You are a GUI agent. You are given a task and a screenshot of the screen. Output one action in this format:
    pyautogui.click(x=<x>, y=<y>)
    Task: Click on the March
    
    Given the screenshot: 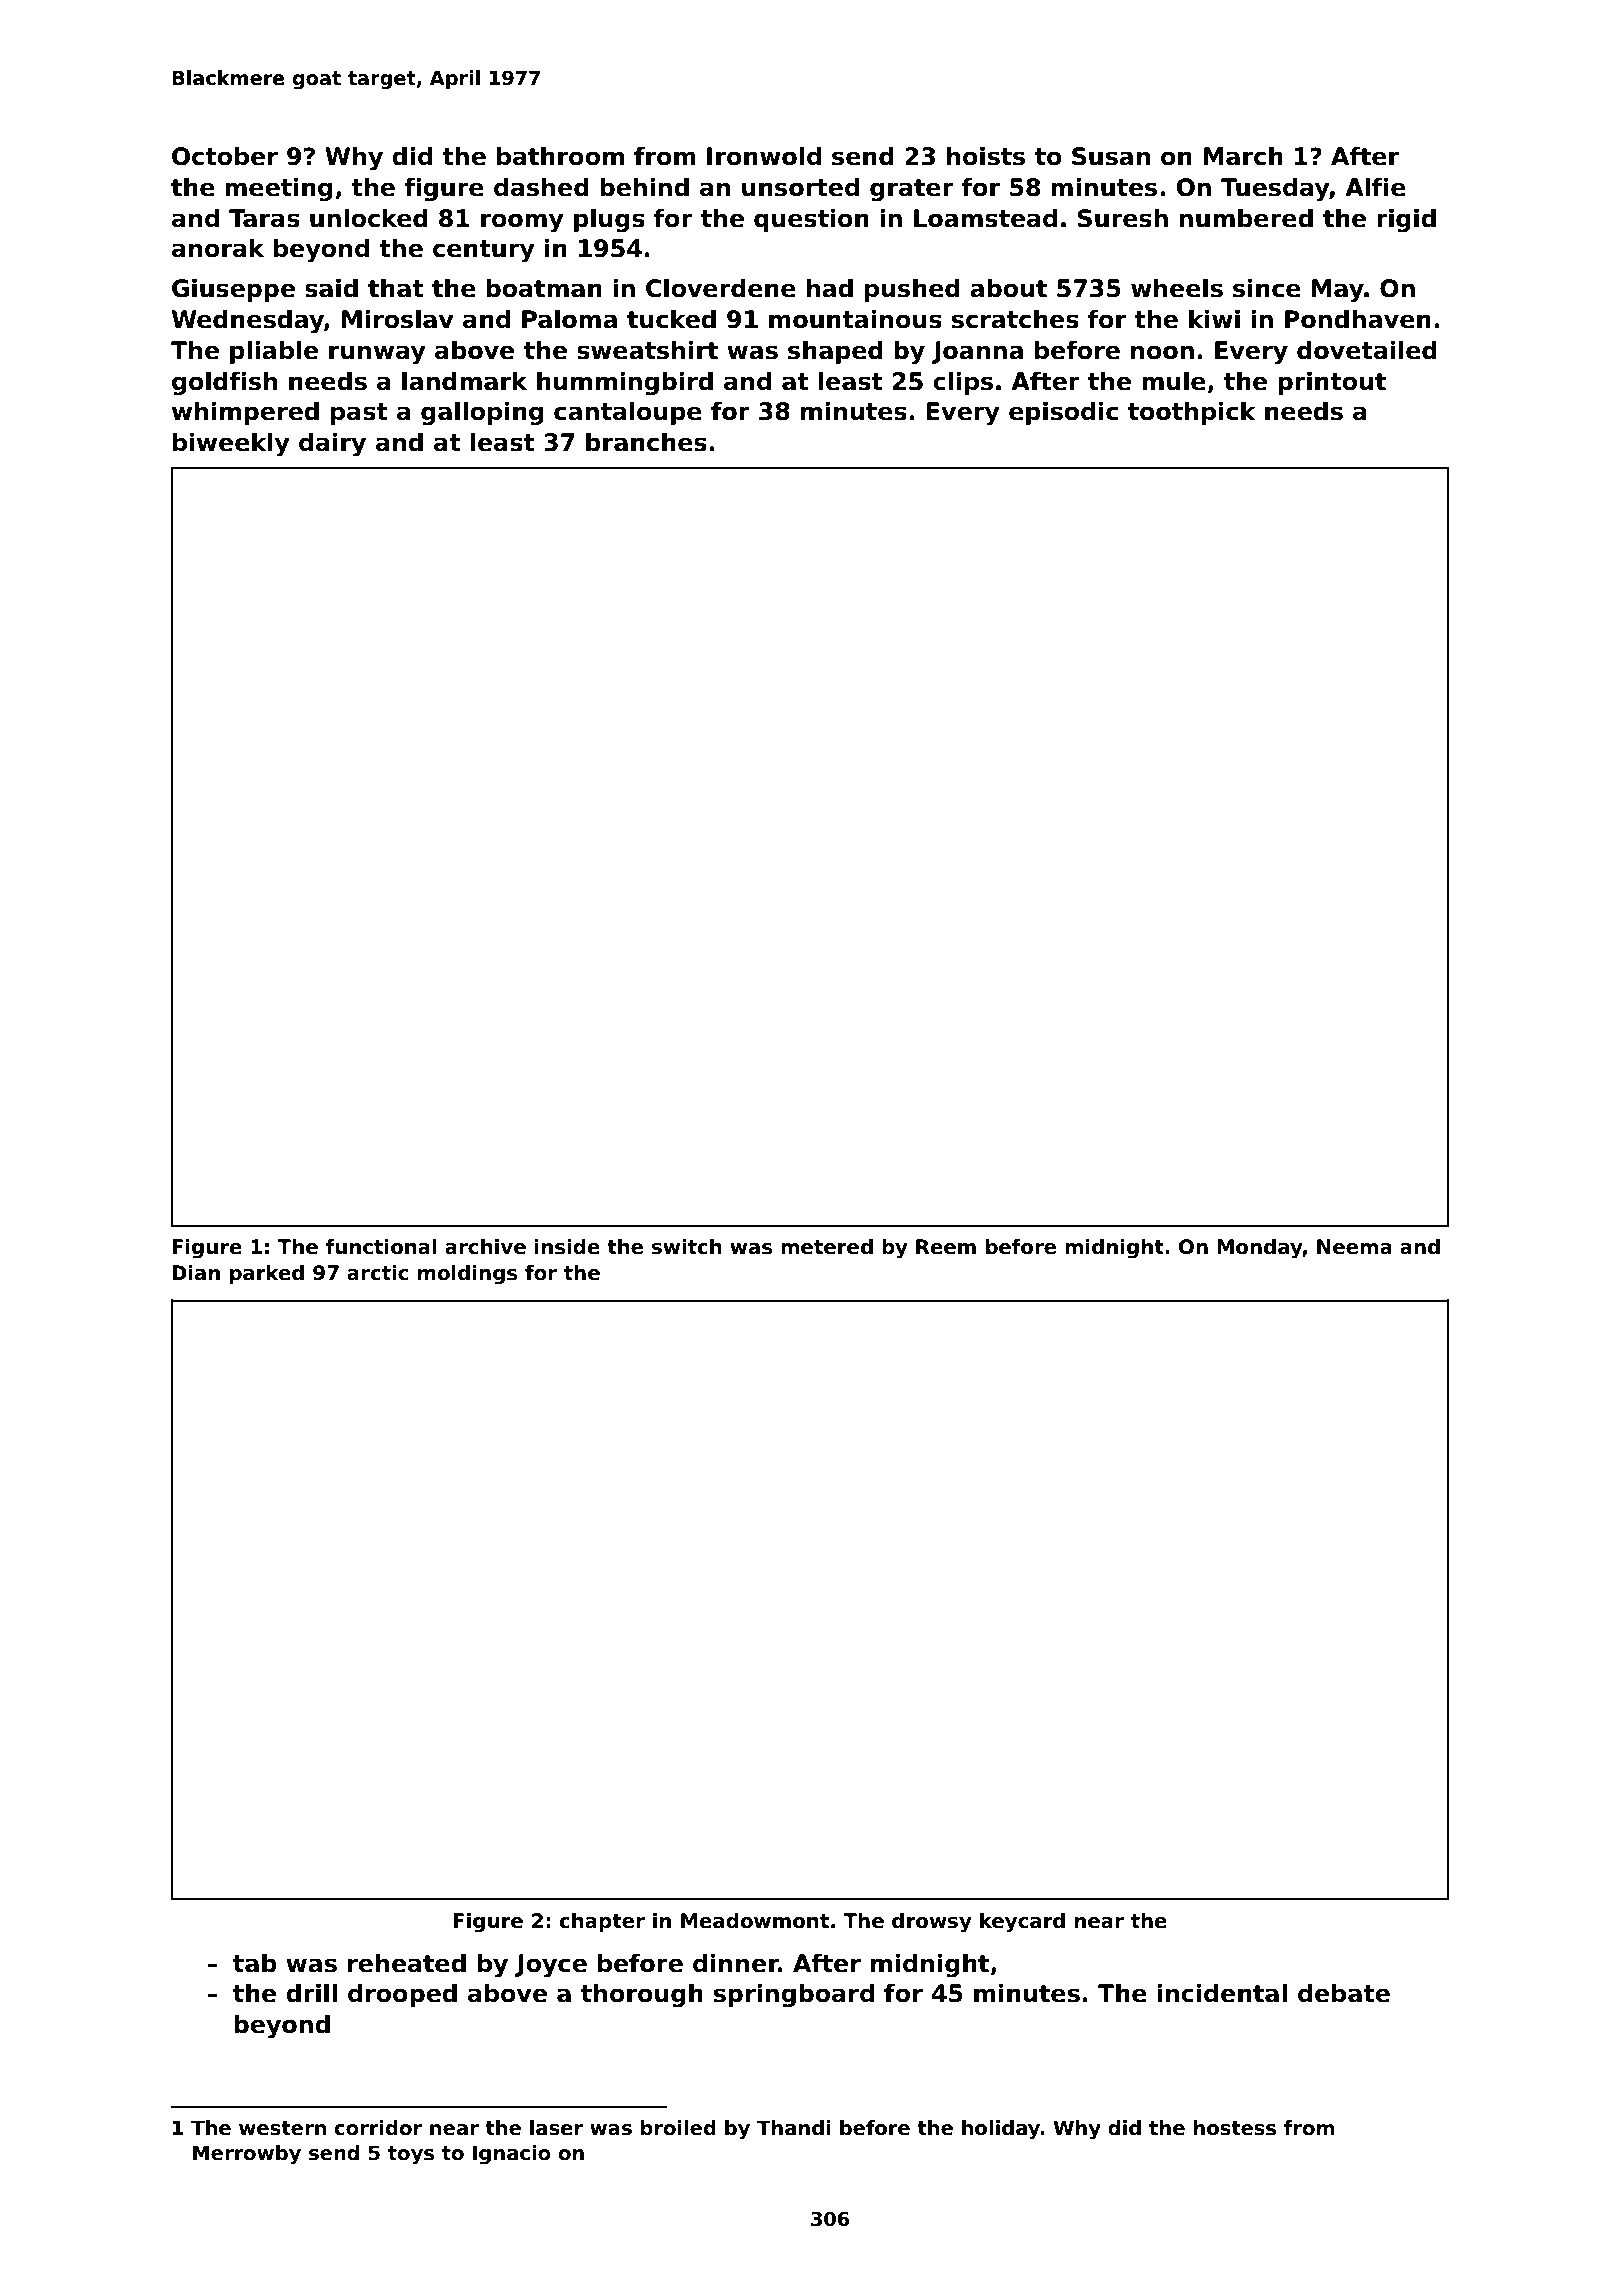 What is the action you would take?
    pyautogui.click(x=1243, y=156)
